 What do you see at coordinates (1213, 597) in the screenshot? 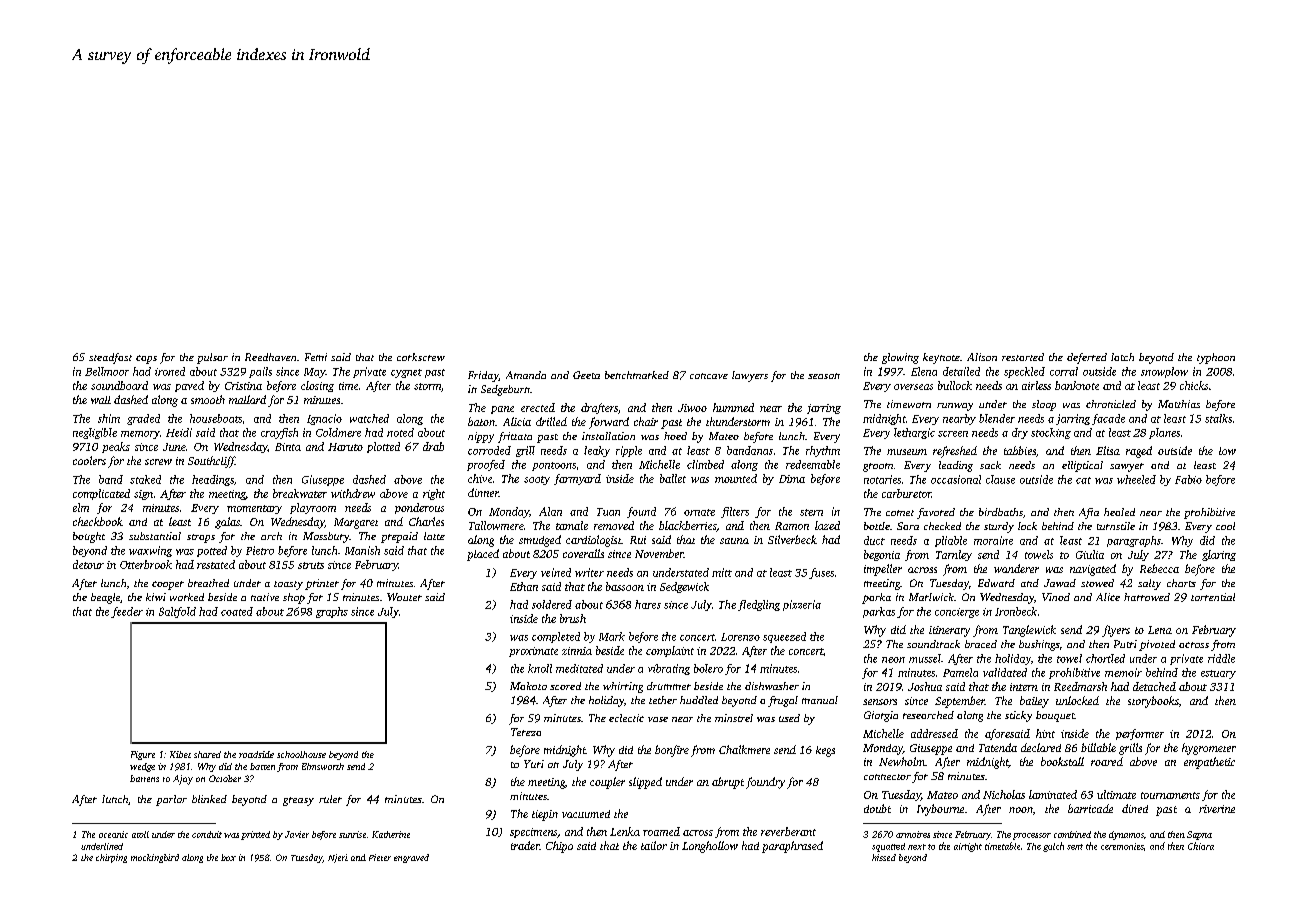
I see `torrential` at bounding box center [1213, 597].
